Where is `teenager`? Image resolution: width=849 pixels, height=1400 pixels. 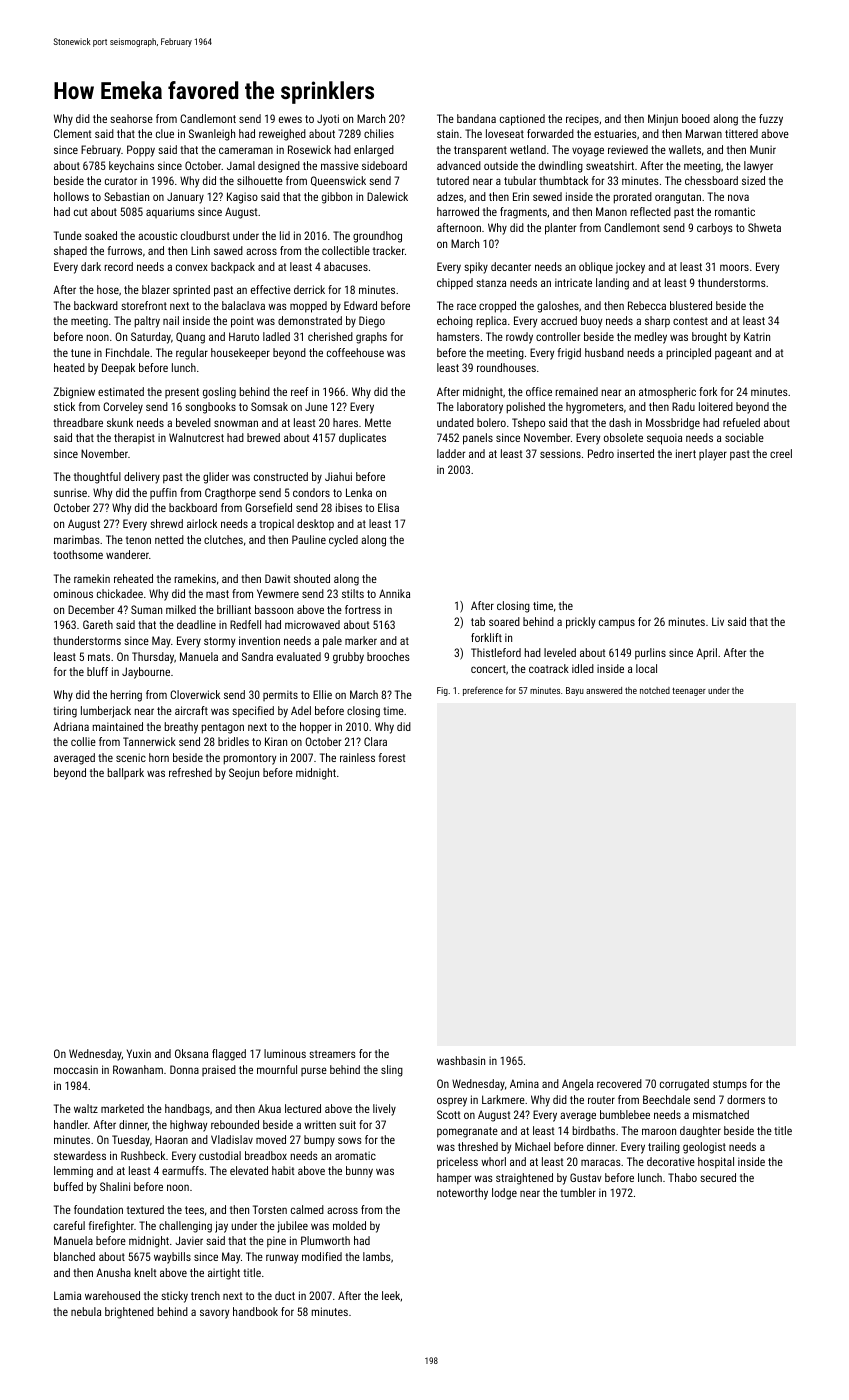 teenager is located at coordinates (689, 691).
